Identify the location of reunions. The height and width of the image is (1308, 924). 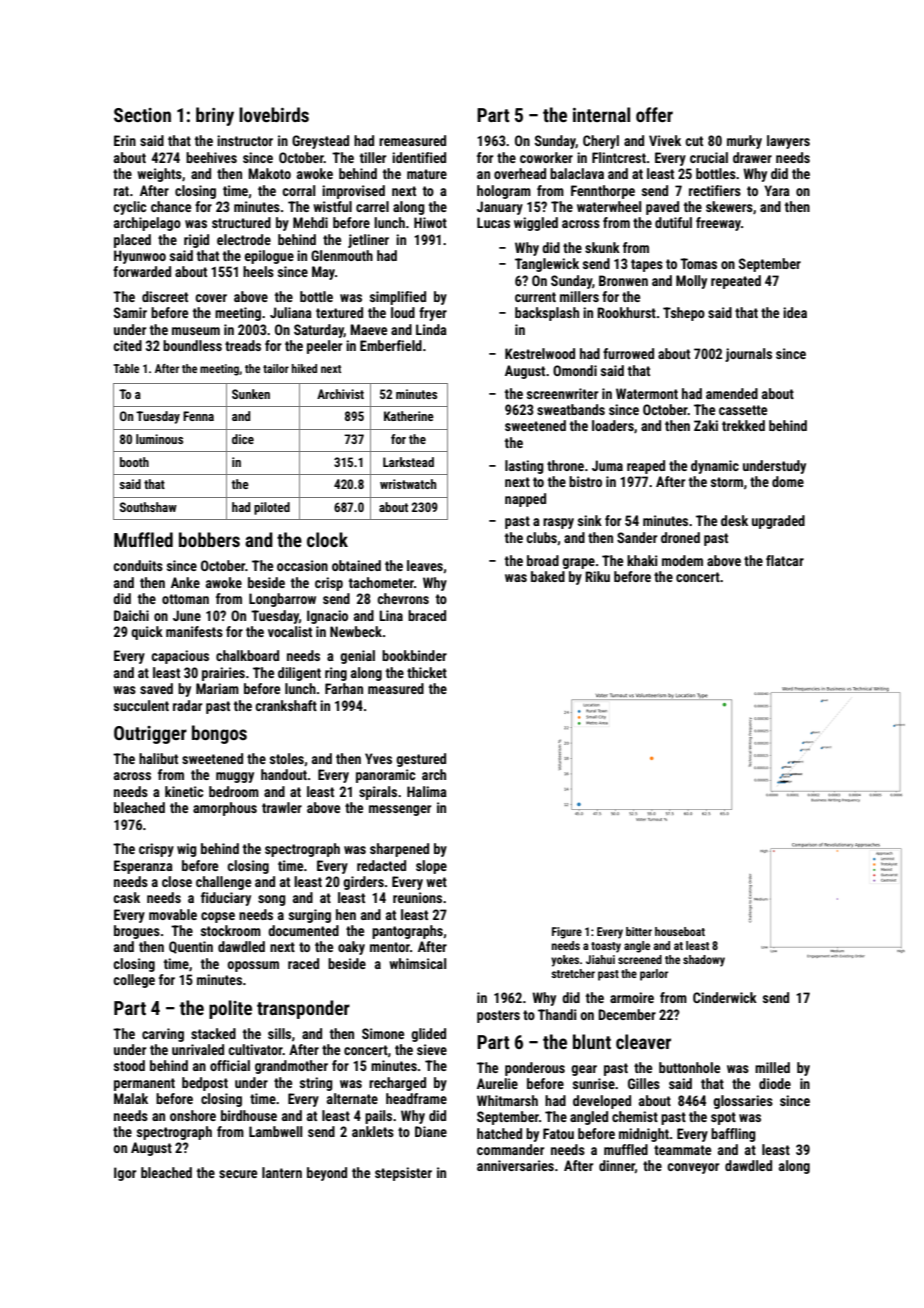
(417, 897).
